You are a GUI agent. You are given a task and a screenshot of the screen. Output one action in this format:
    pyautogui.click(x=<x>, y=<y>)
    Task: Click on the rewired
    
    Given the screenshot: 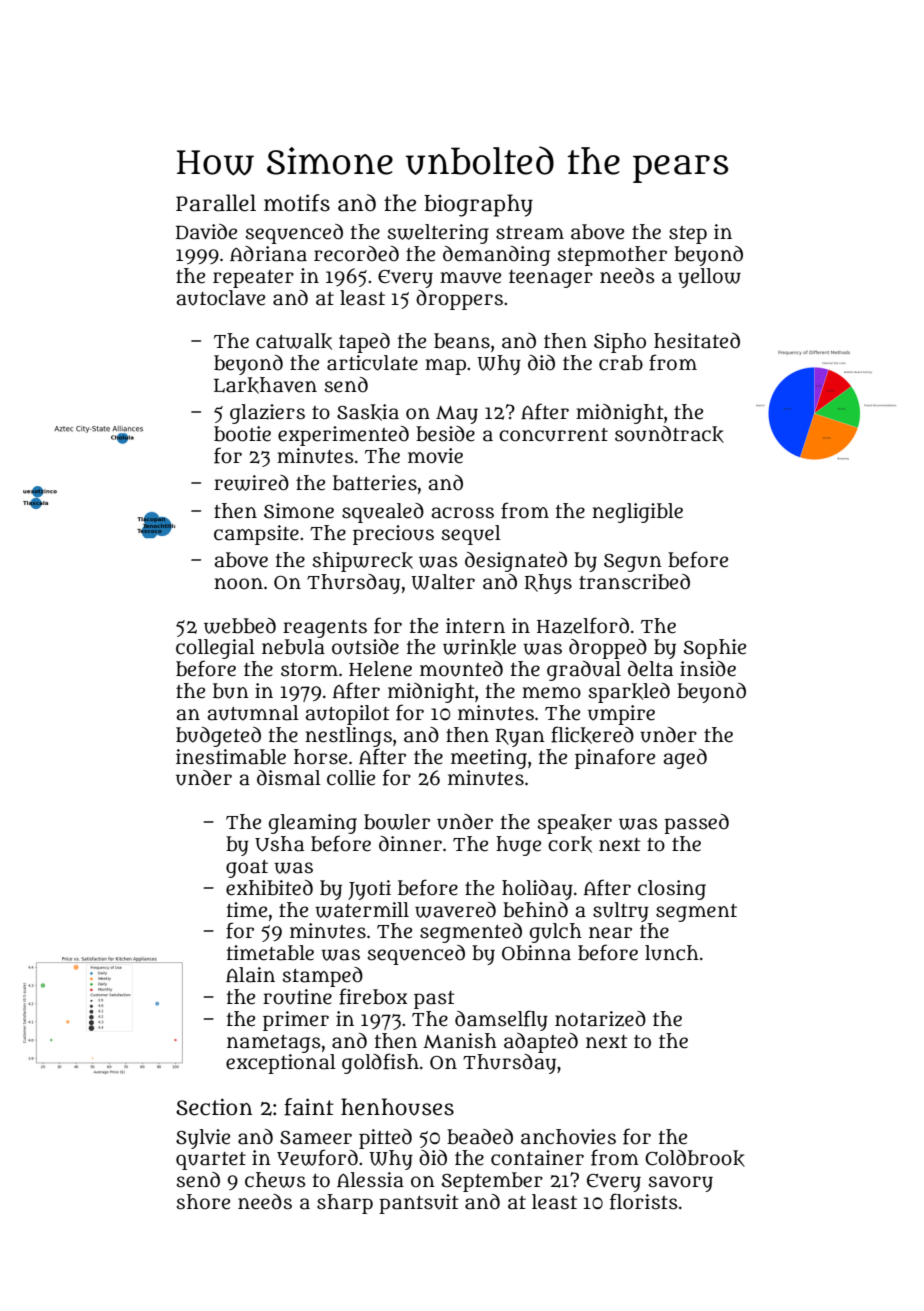 What is the action you would take?
    pyautogui.click(x=251, y=483)
